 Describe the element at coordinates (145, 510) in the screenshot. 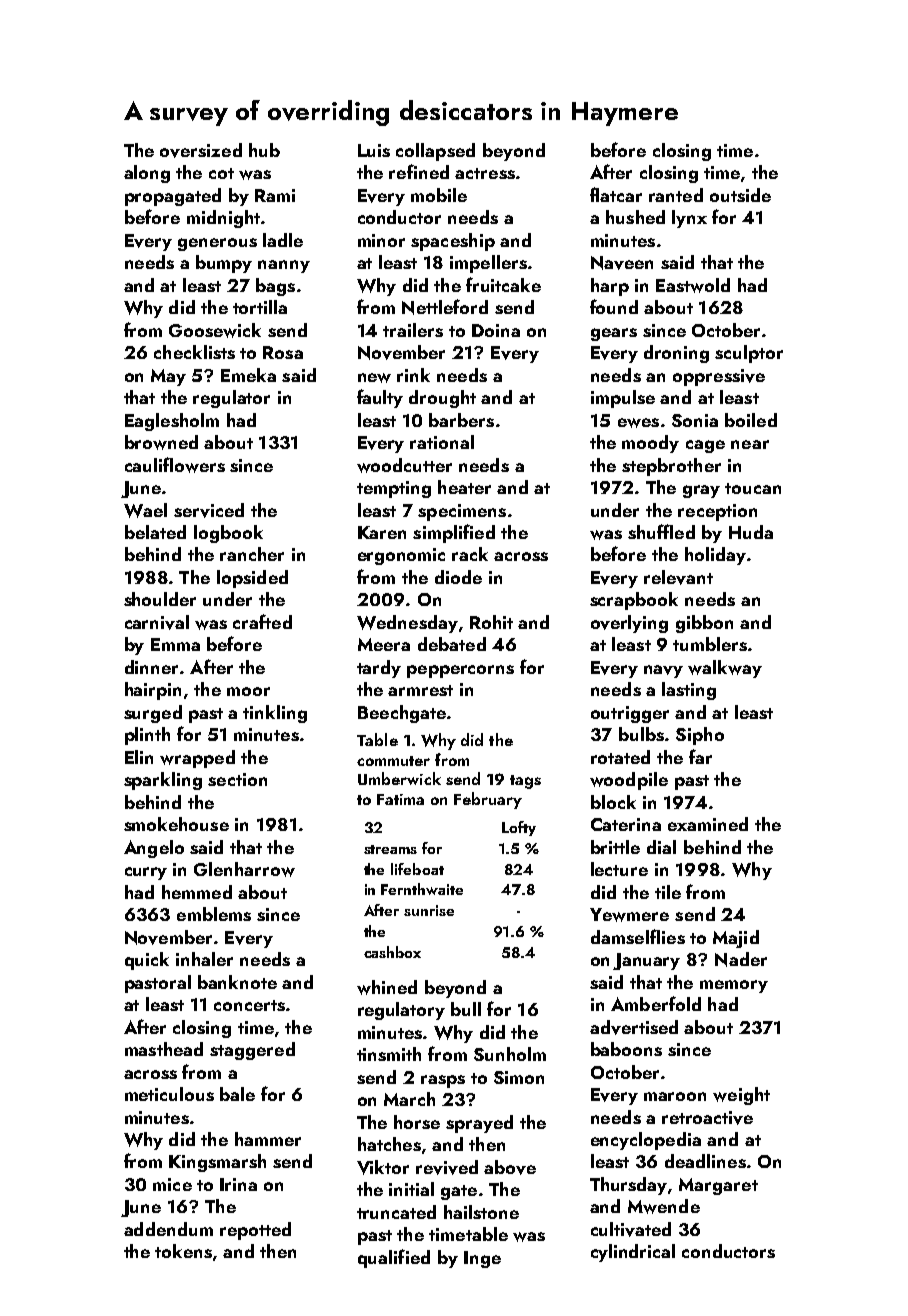

I see `Wael` at that location.
